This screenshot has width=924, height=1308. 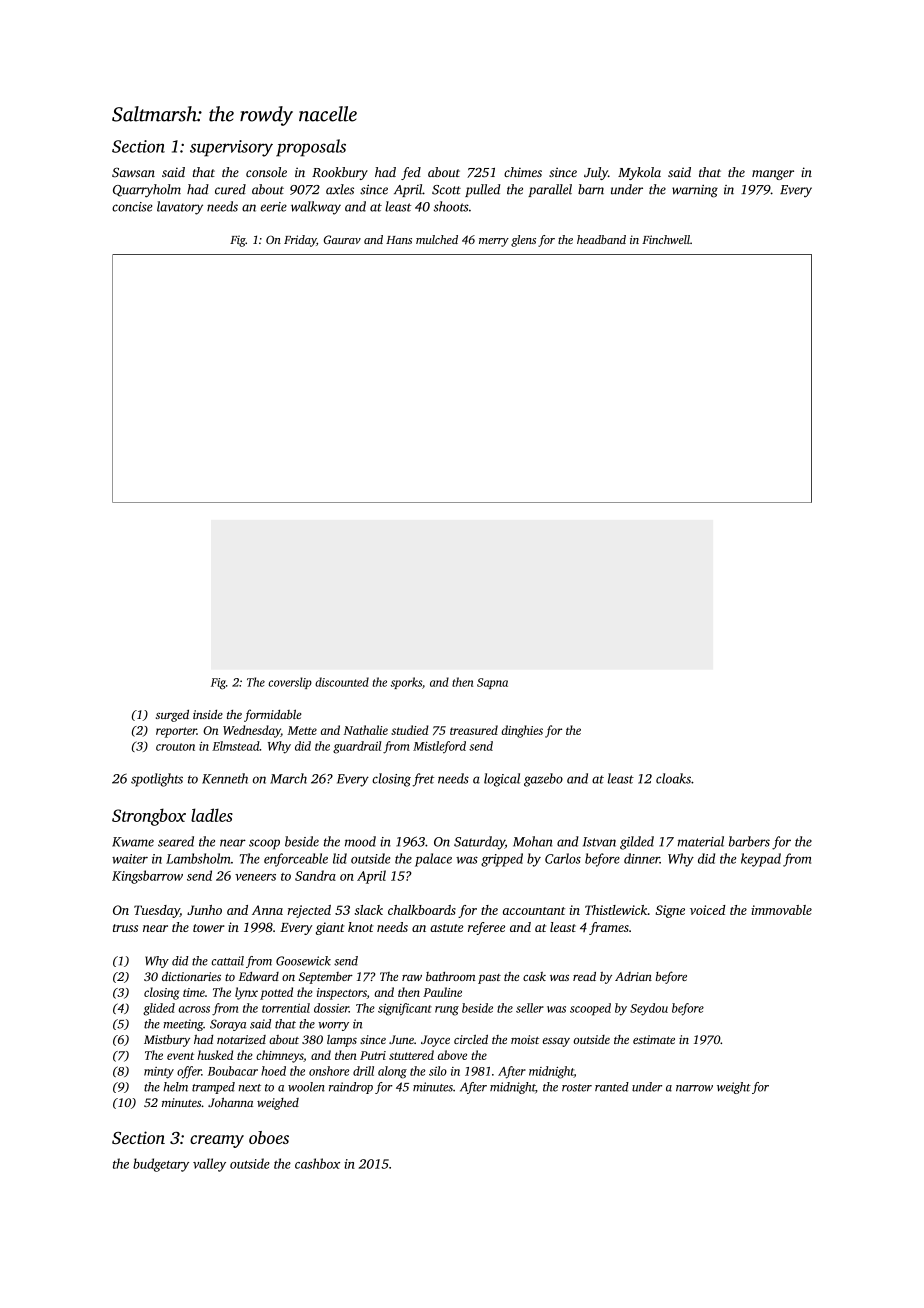 What do you see at coordinates (437, 239) in the screenshot?
I see `mulched` at bounding box center [437, 239].
